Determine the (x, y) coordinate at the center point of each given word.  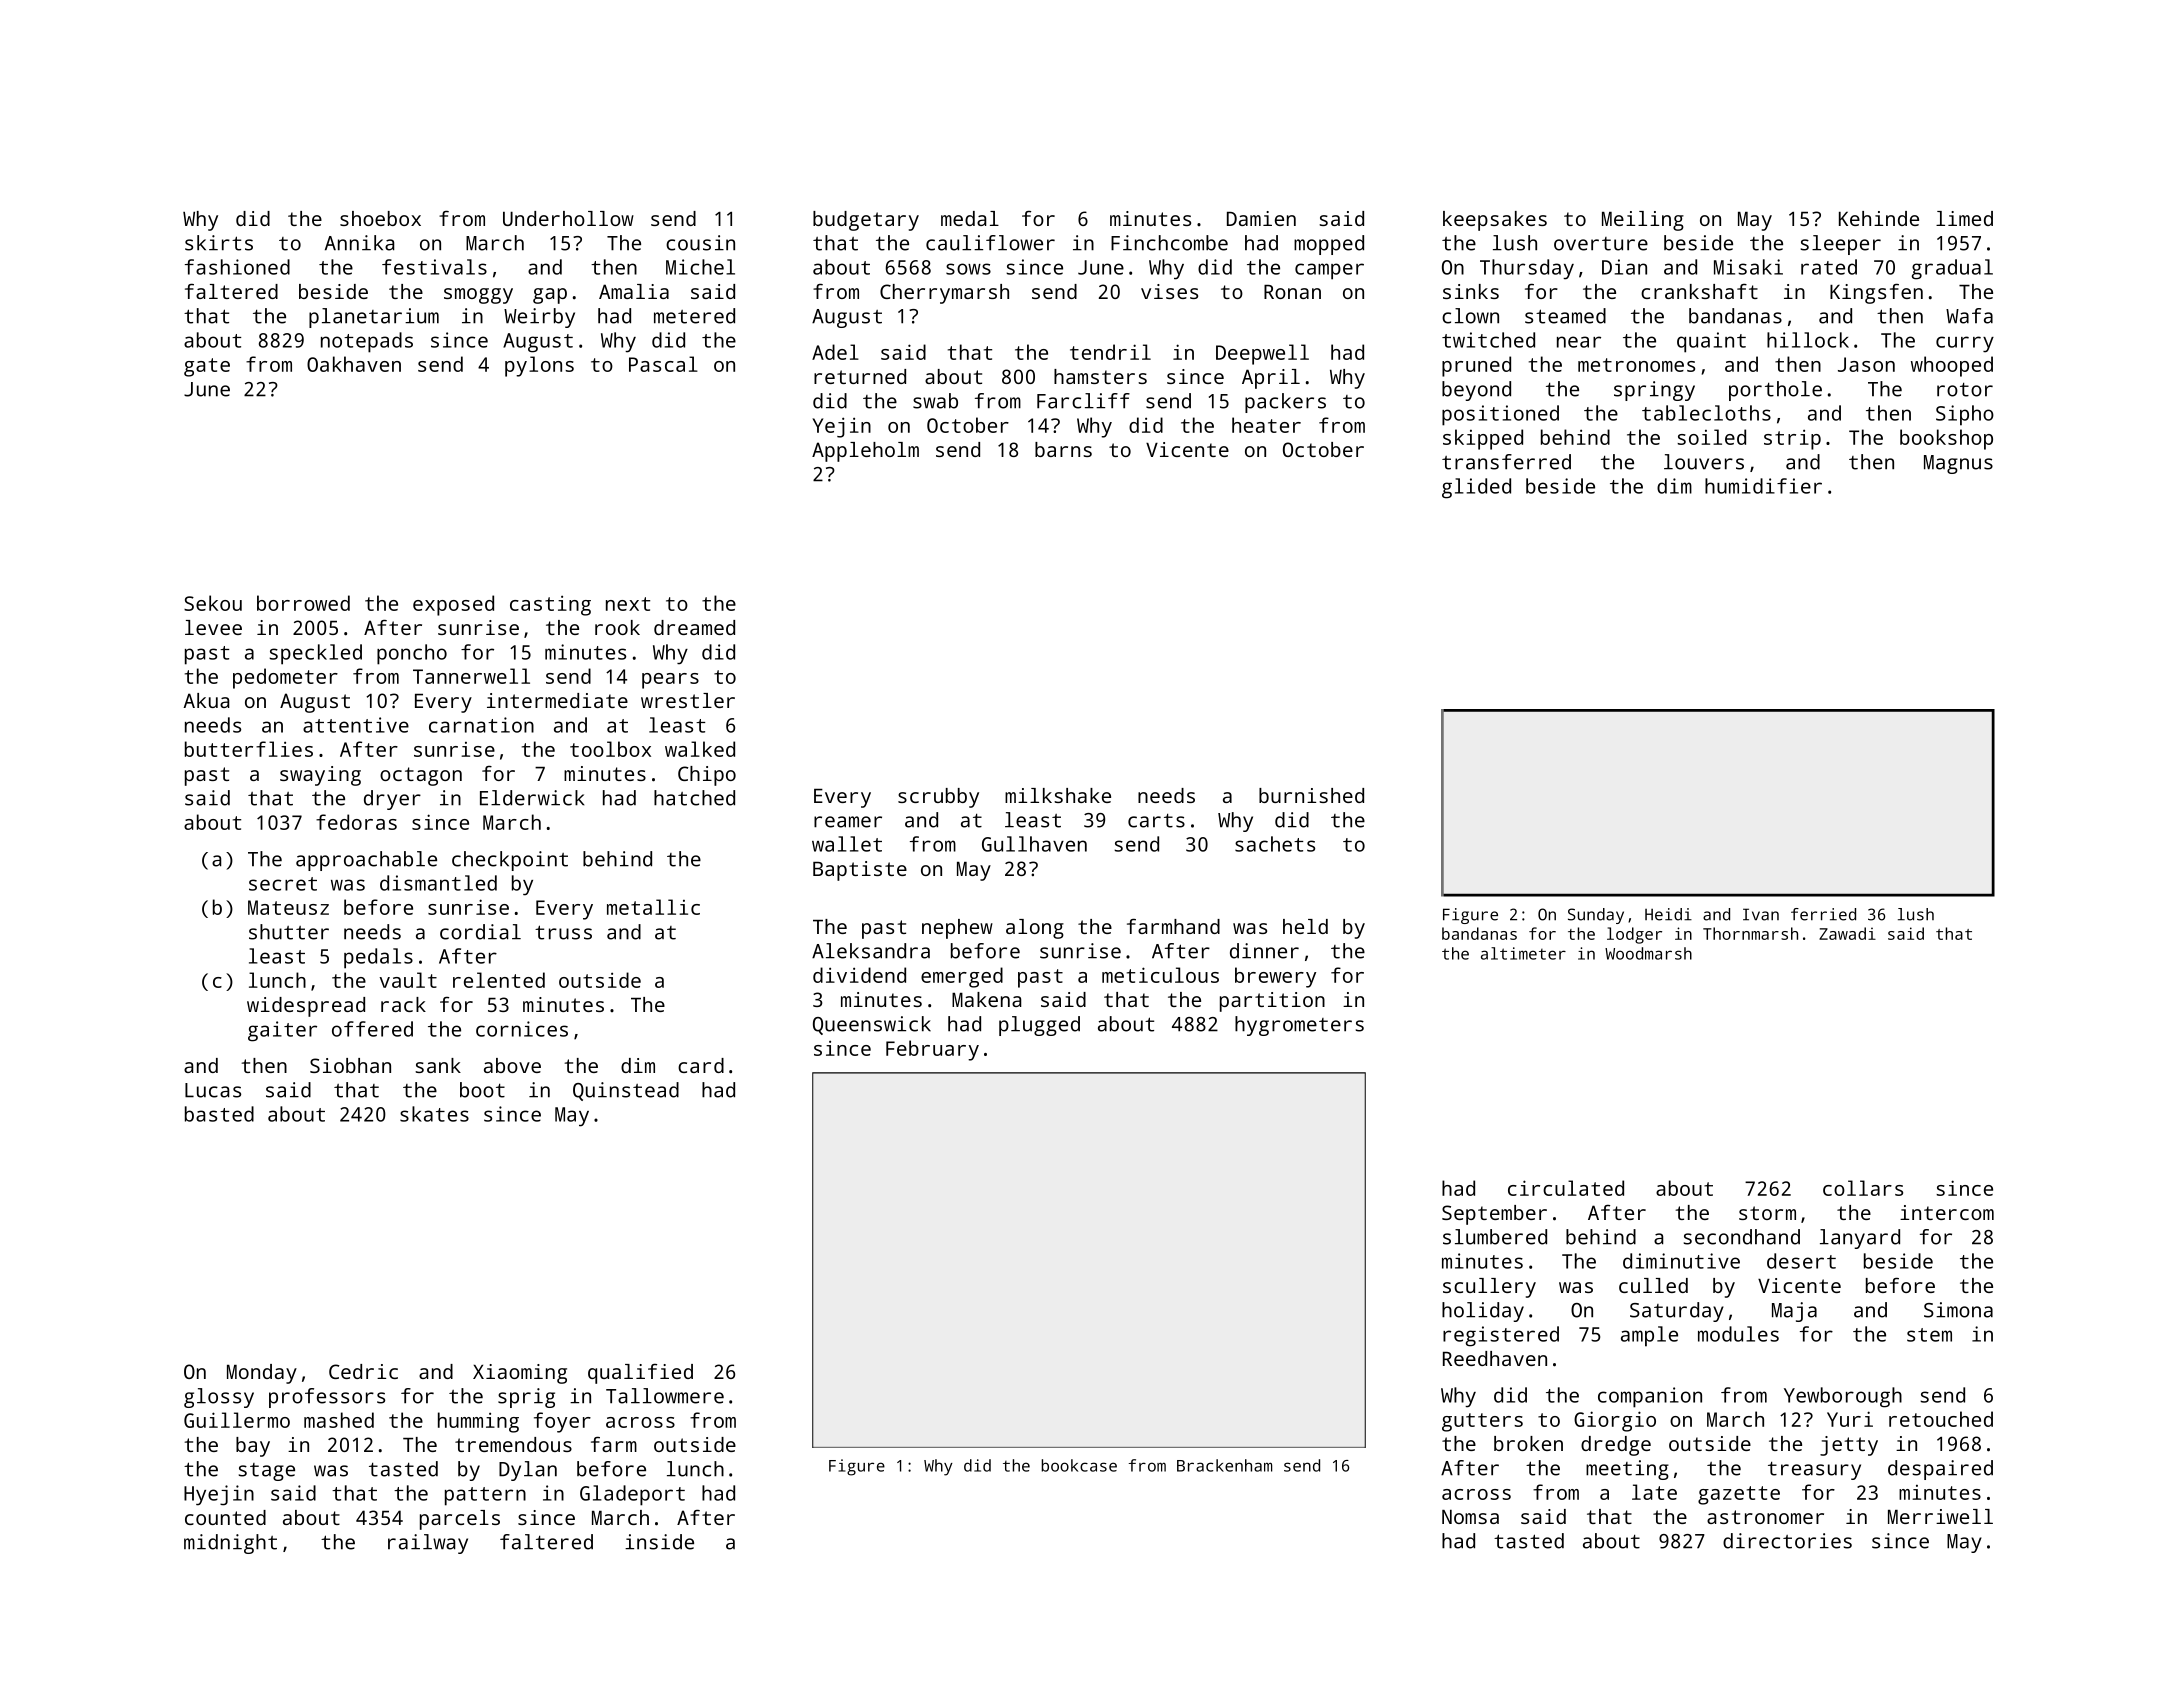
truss (563, 932)
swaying (320, 776)
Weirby (539, 318)
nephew (957, 929)
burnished (1311, 795)
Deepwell (1262, 354)
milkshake (1058, 795)
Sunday (1596, 916)
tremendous (513, 1444)
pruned (1476, 366)
